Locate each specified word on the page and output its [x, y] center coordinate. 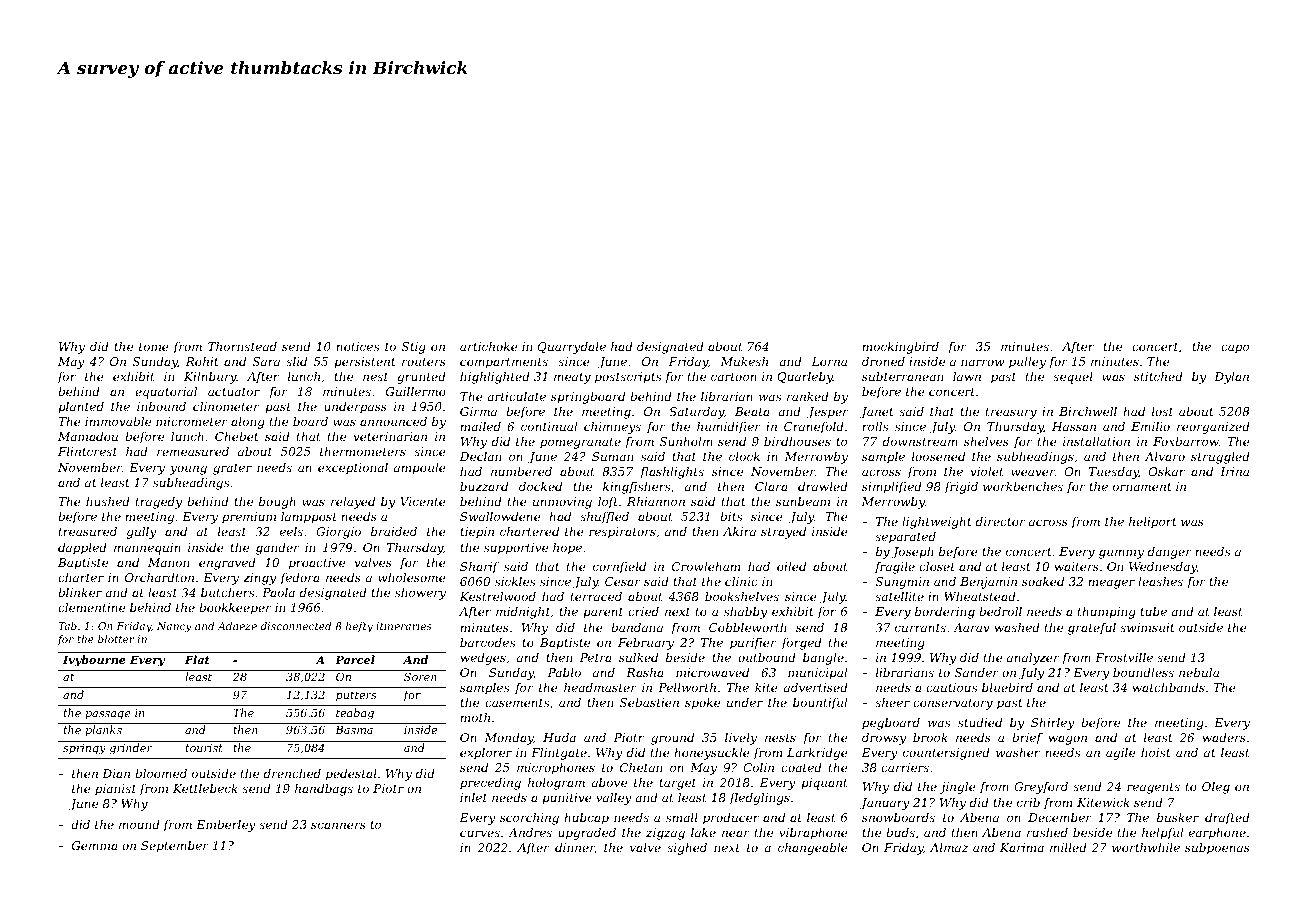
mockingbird [900, 348]
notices [357, 346]
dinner [575, 848]
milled [1068, 847]
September [175, 847]
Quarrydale [572, 348]
